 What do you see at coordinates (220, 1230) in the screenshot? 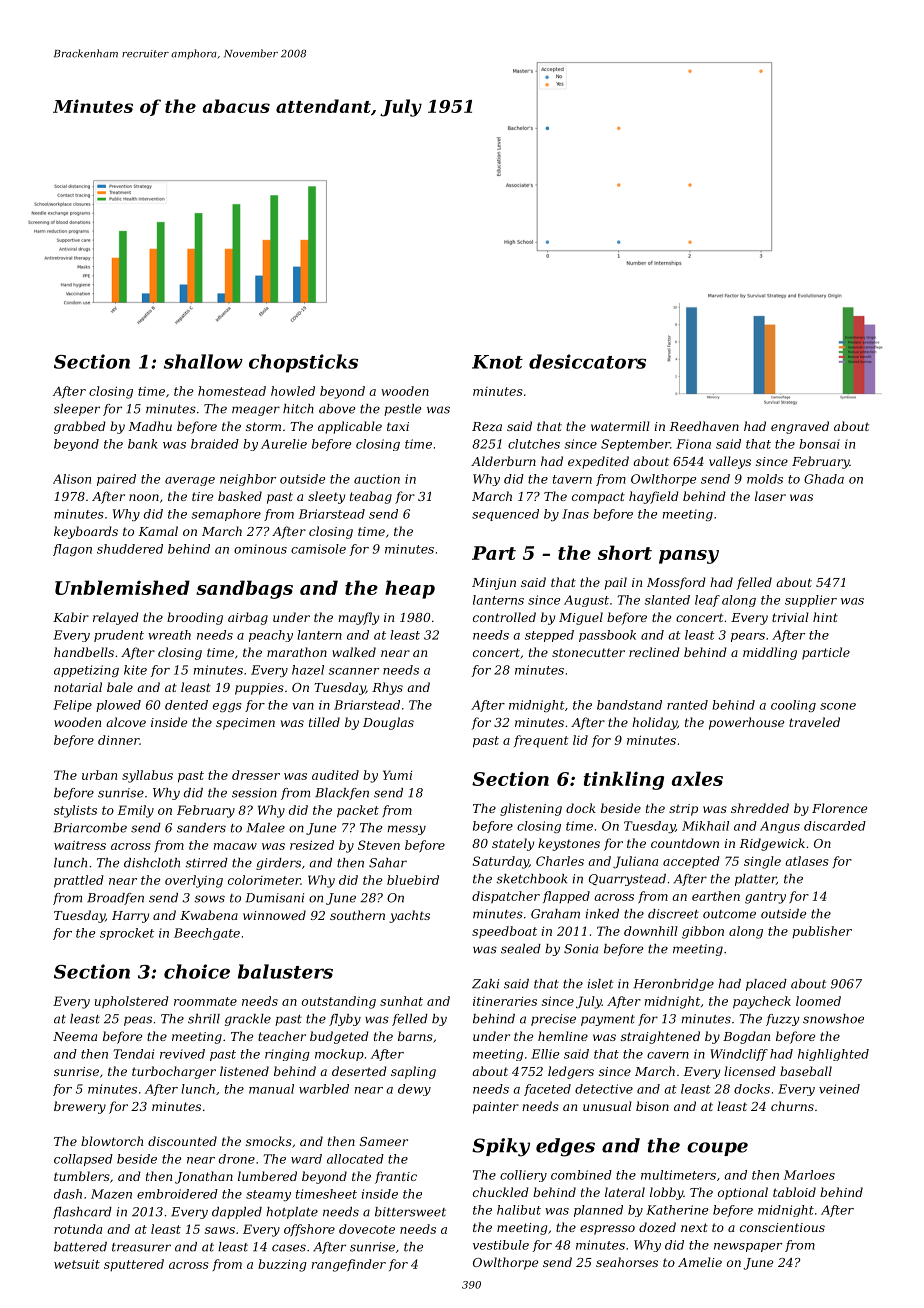
I see `saws` at bounding box center [220, 1230].
